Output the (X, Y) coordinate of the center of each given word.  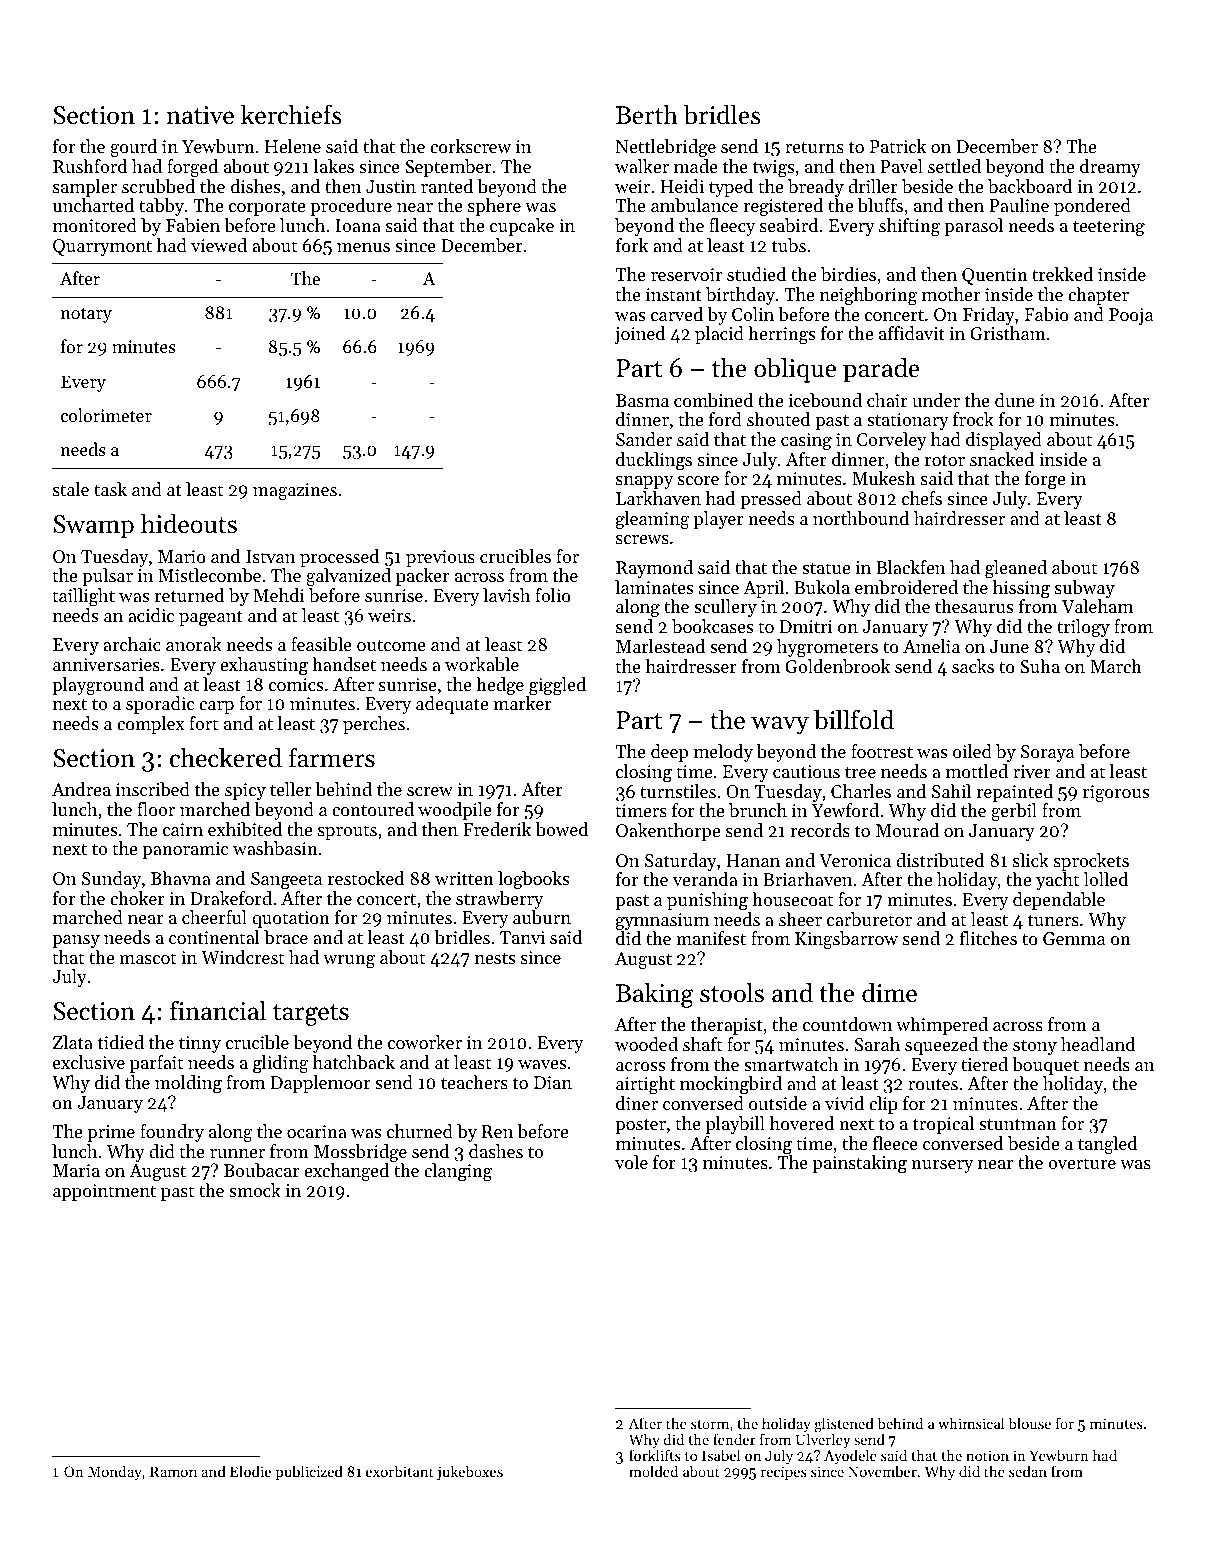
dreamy (1110, 168)
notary (86, 315)
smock (255, 1190)
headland (1098, 1044)
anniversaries (106, 664)
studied (756, 274)
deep (669, 753)
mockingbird (731, 1085)
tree (860, 772)
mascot (147, 958)
